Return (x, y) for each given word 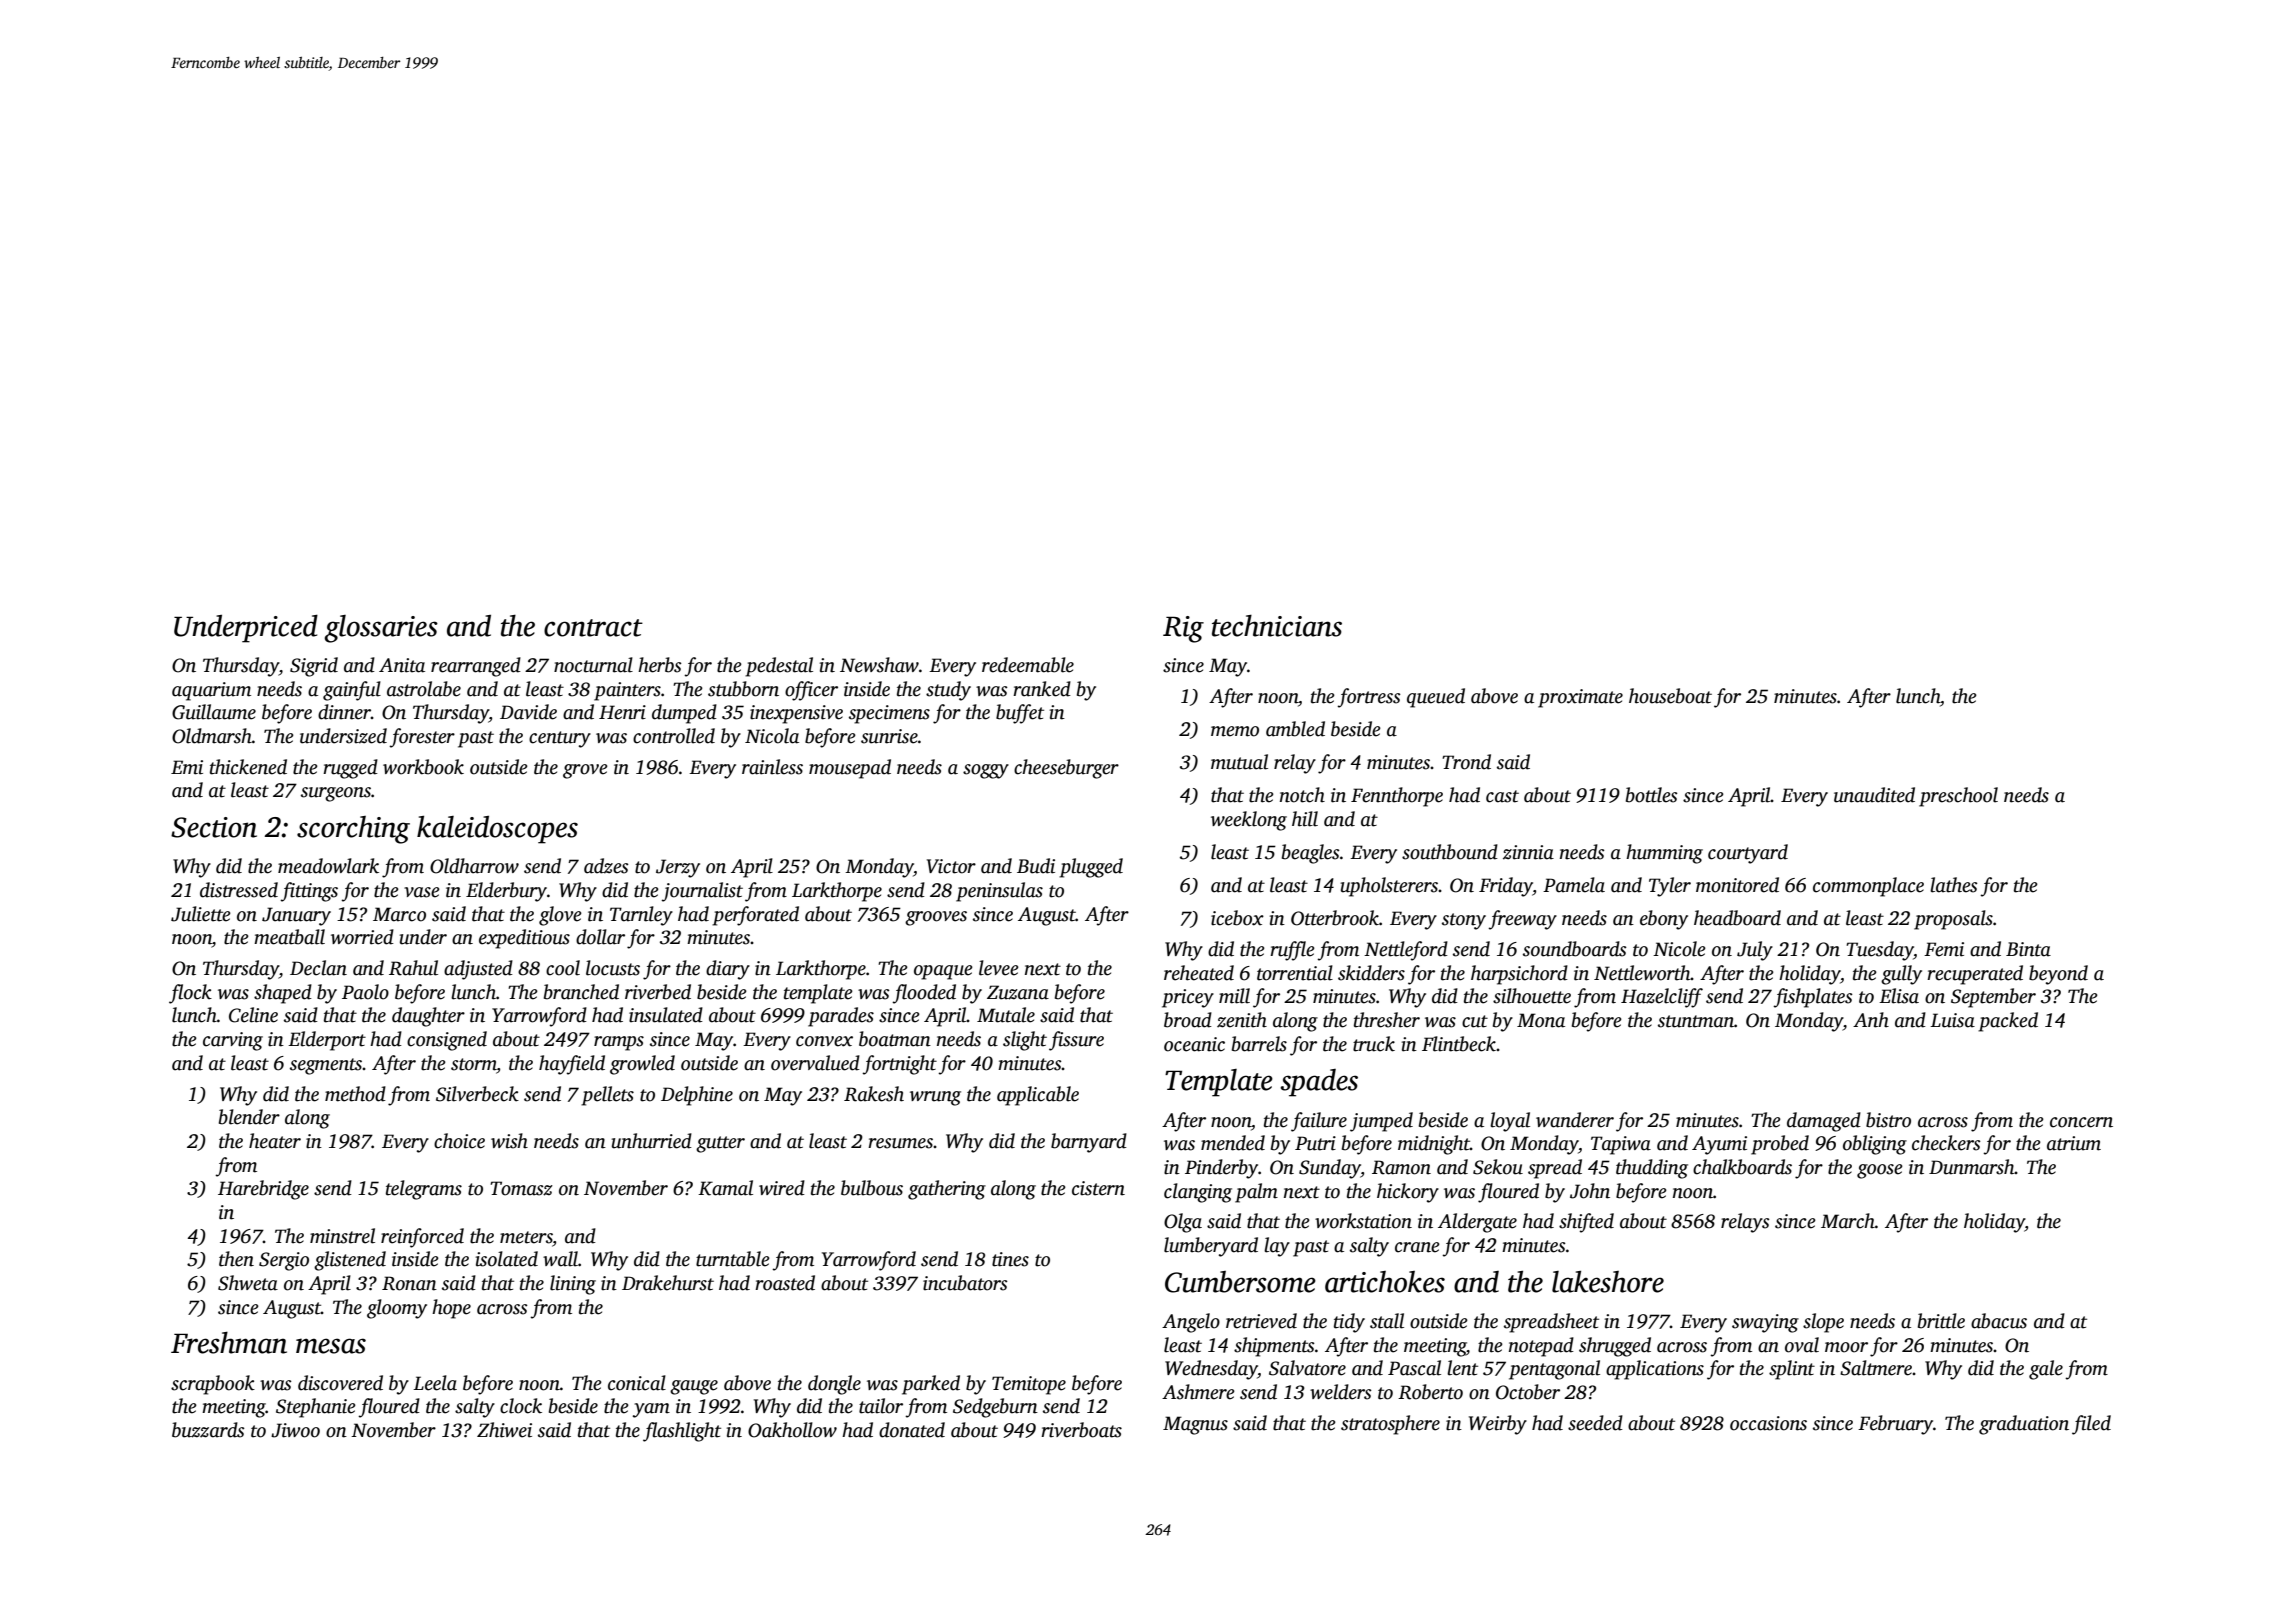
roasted (785, 1283)
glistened (350, 1261)
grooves (936, 918)
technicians (1277, 626)
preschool (1958, 797)
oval (1802, 1345)
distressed (239, 890)
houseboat (1670, 696)
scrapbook (213, 1385)
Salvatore (1307, 1368)
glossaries (381, 629)
